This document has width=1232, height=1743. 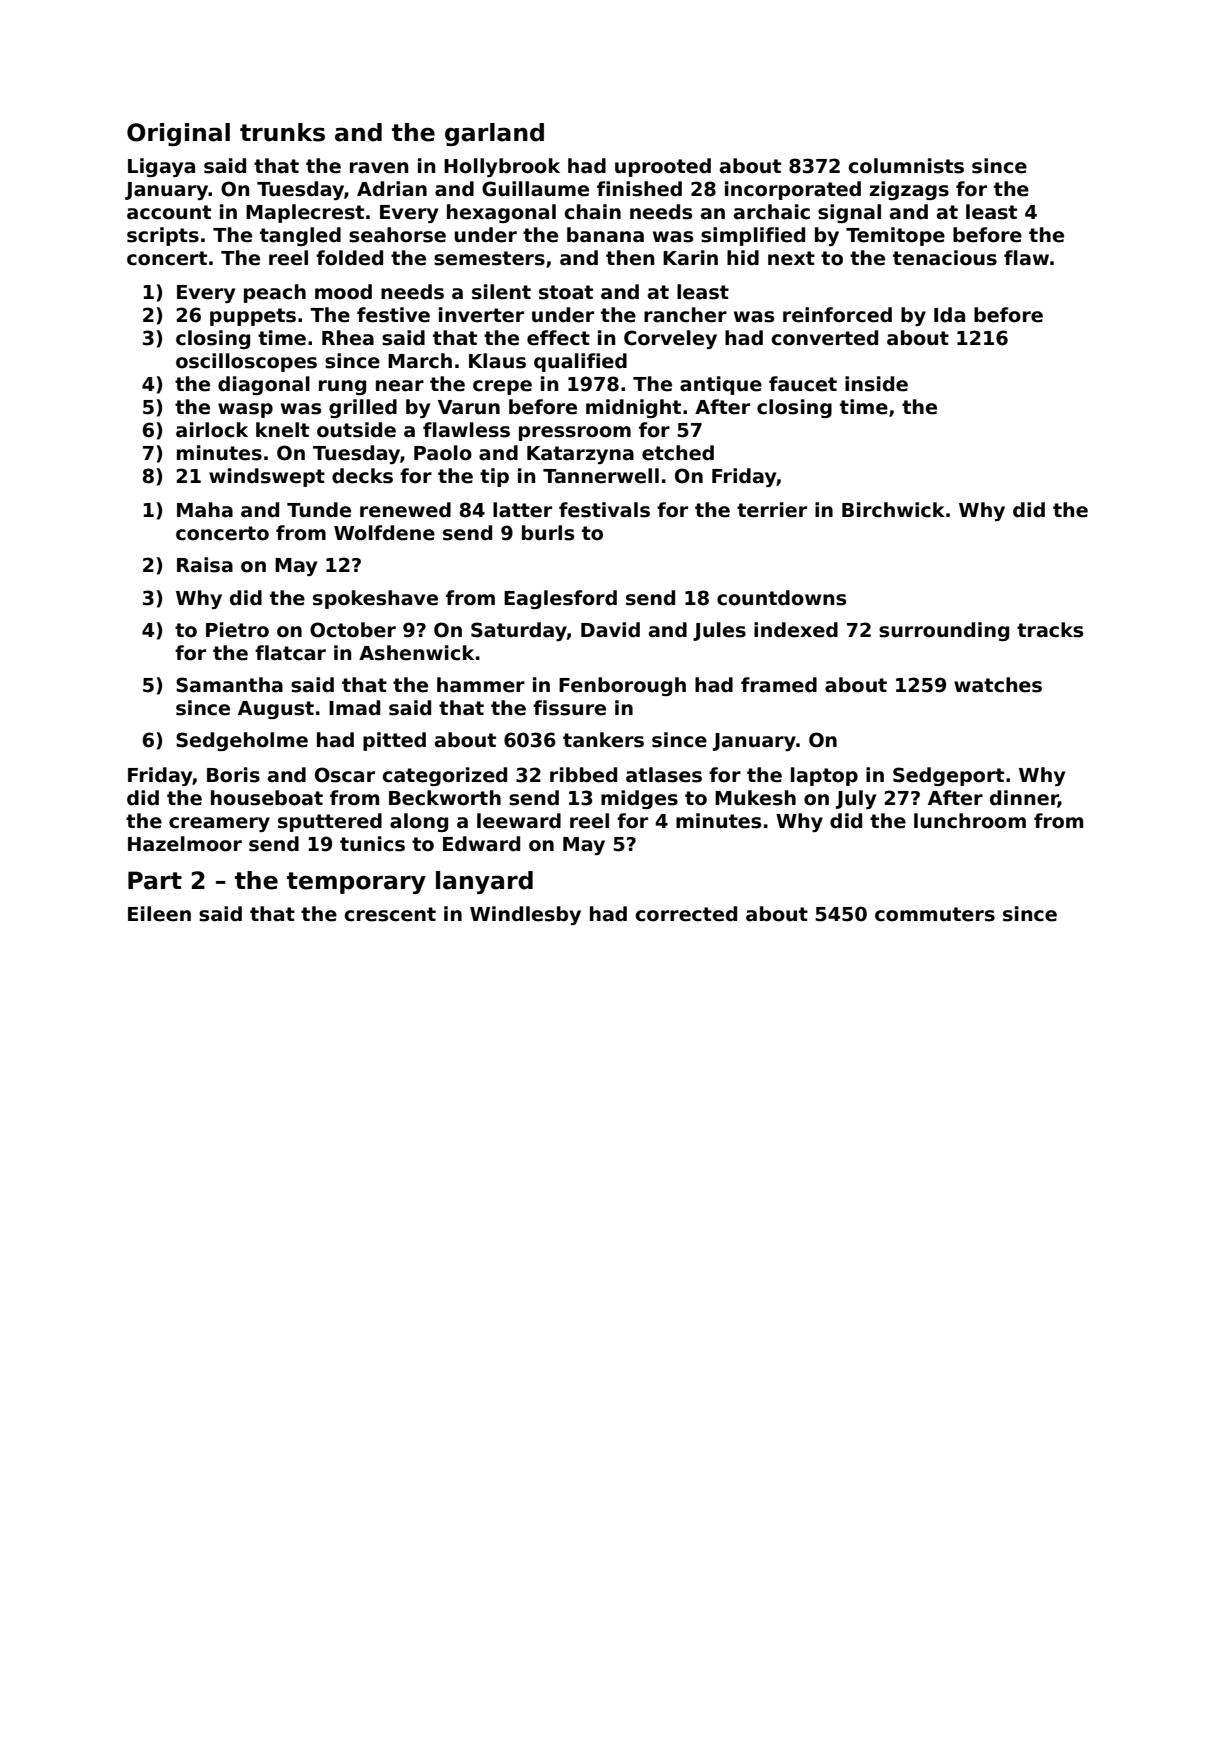 I want to click on pressroom, so click(x=575, y=433).
